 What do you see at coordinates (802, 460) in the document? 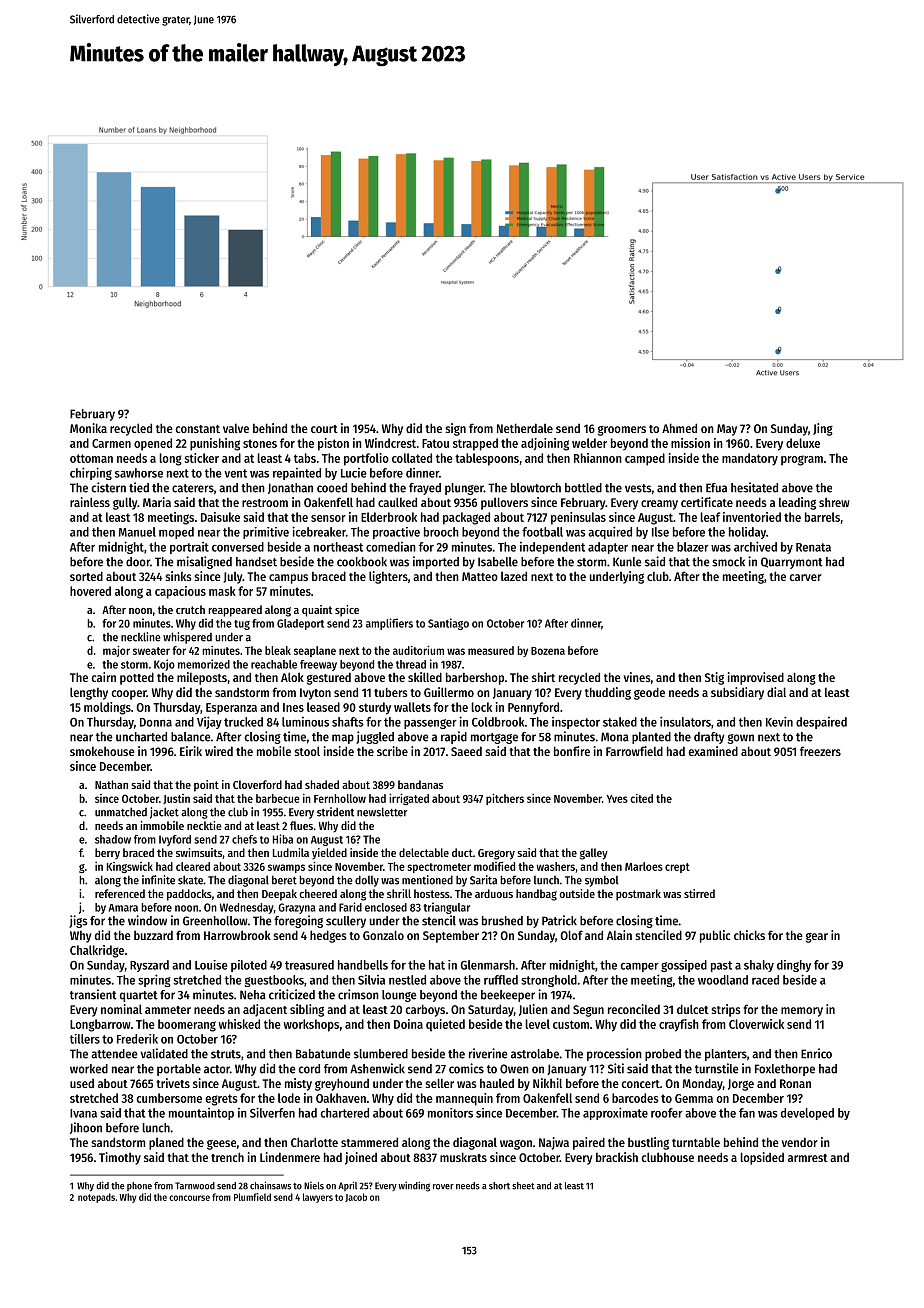
I see `program` at bounding box center [802, 460].
